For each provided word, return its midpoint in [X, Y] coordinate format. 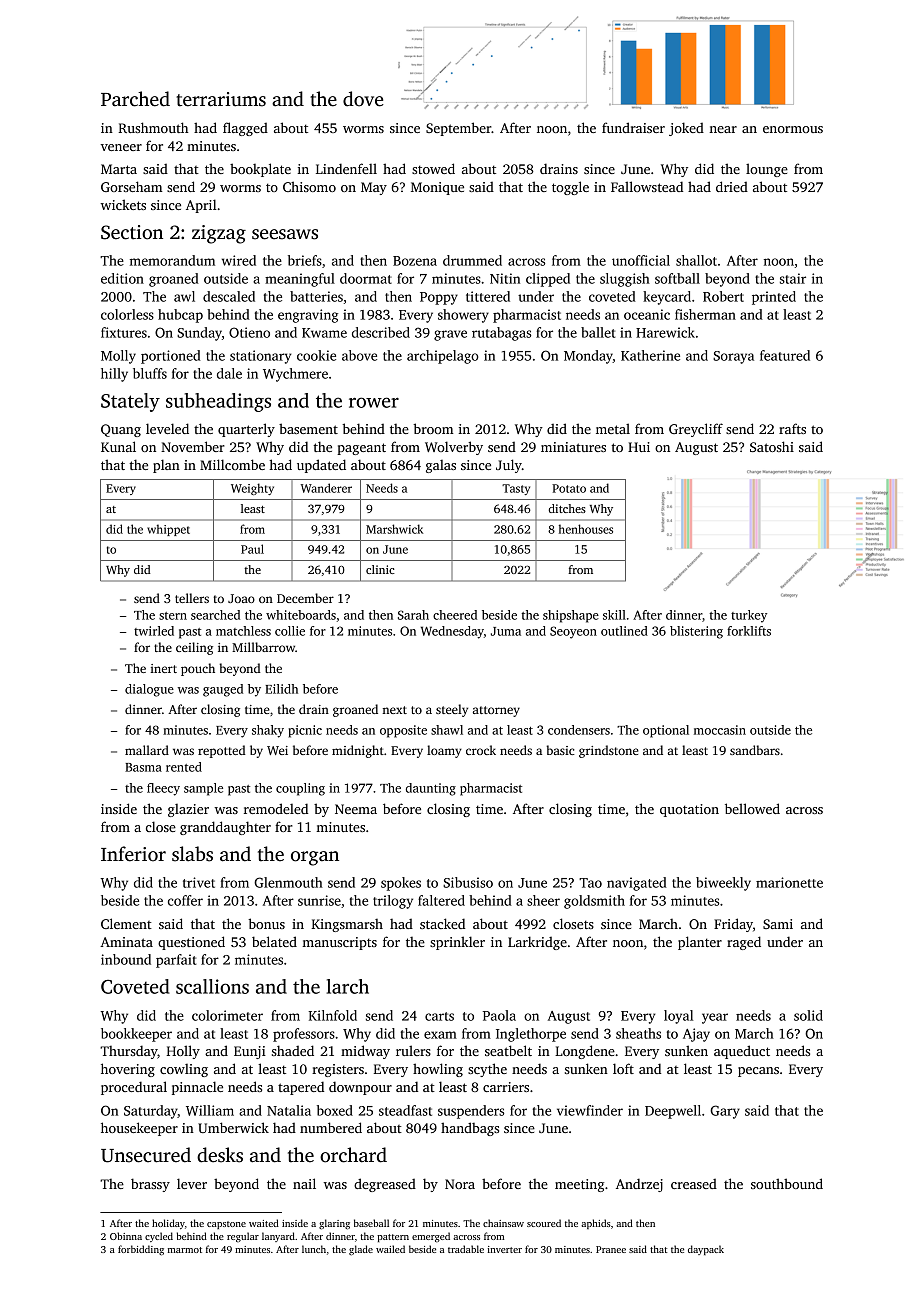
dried [732, 186]
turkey [749, 616]
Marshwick [394, 529]
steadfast [405, 1110]
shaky [268, 731]
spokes [401, 884]
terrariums [221, 99]
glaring [334, 1224]
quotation [689, 810]
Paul [252, 549]
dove [363, 99]
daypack [706, 1250]
